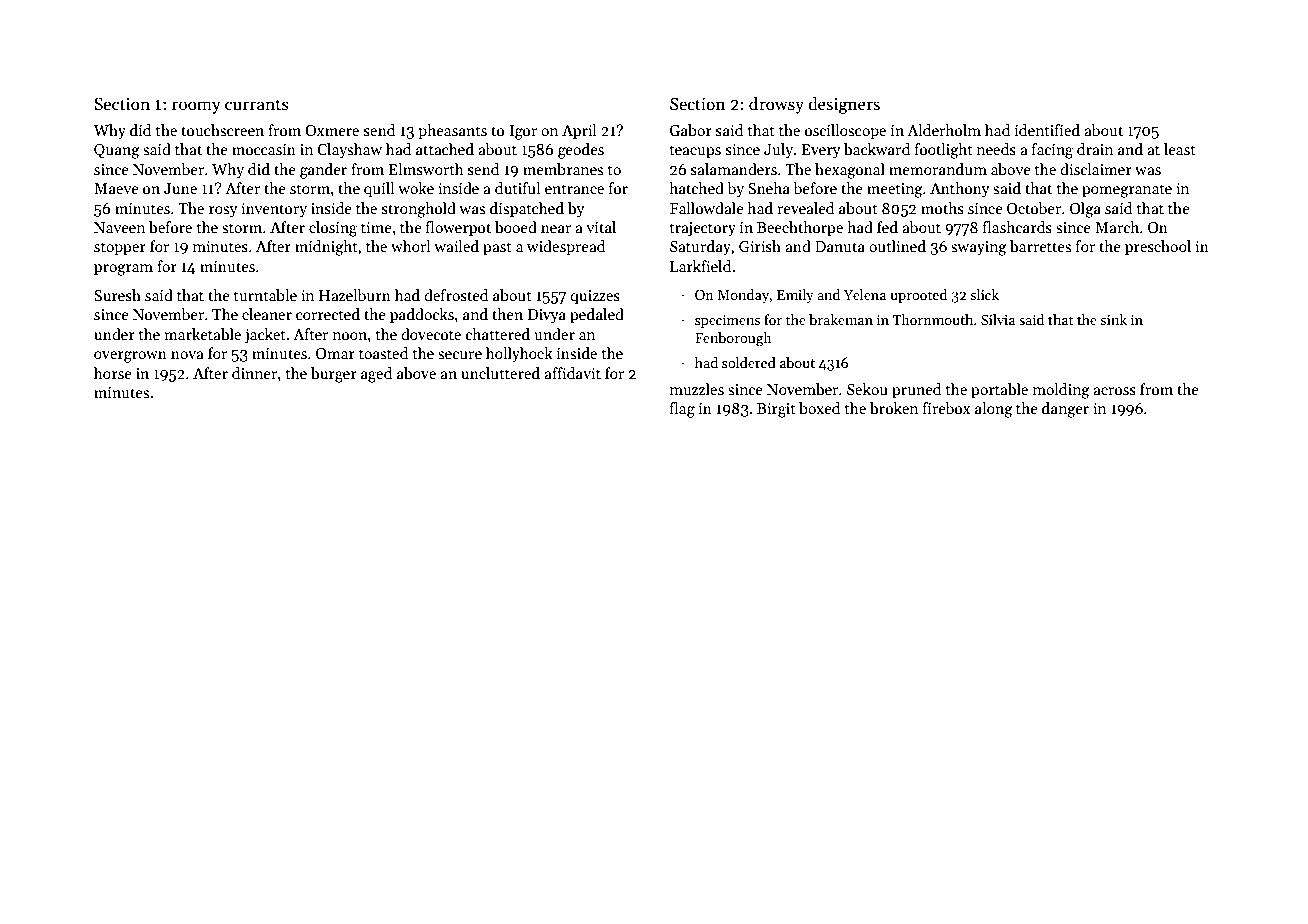  I want to click on pruned, so click(916, 390).
